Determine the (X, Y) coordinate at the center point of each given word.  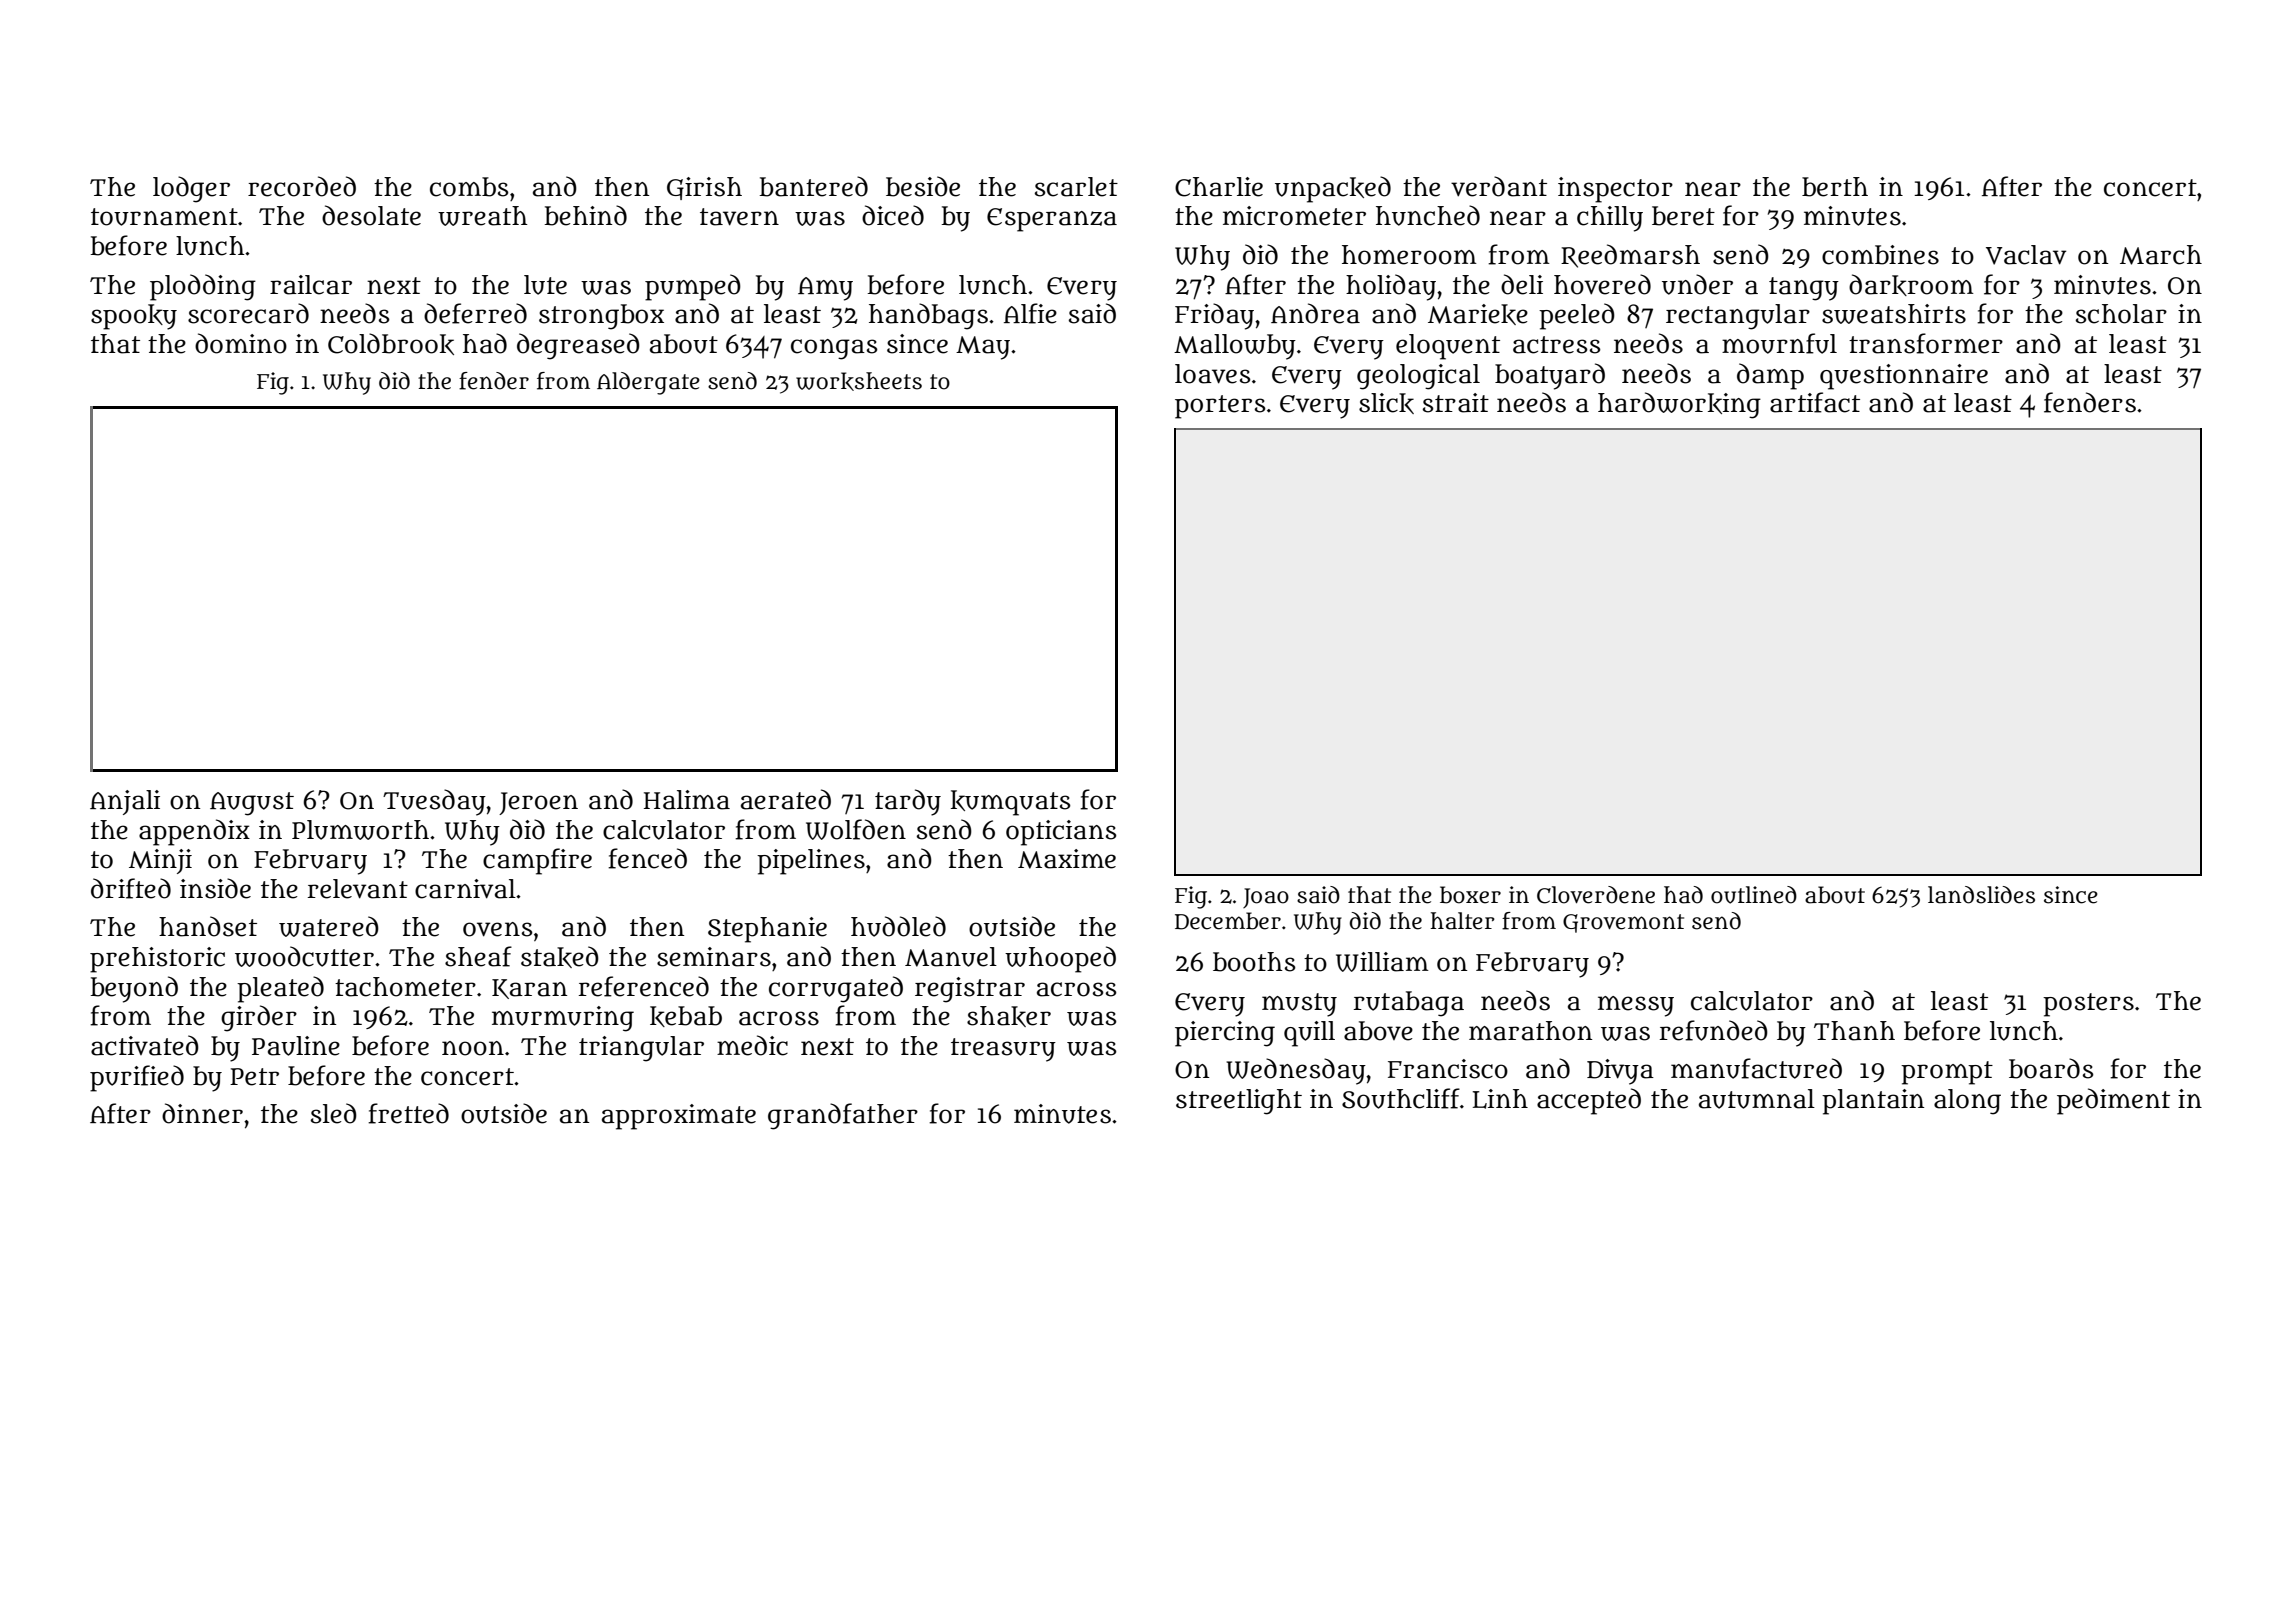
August (252, 804)
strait (1456, 403)
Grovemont (1623, 923)
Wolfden (856, 829)
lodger (191, 189)
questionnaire (1904, 377)
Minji (160, 861)
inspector (1615, 190)
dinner (202, 1113)
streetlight (1239, 1102)
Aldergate (648, 383)
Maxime (1067, 859)
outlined (1754, 895)
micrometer (1294, 216)
